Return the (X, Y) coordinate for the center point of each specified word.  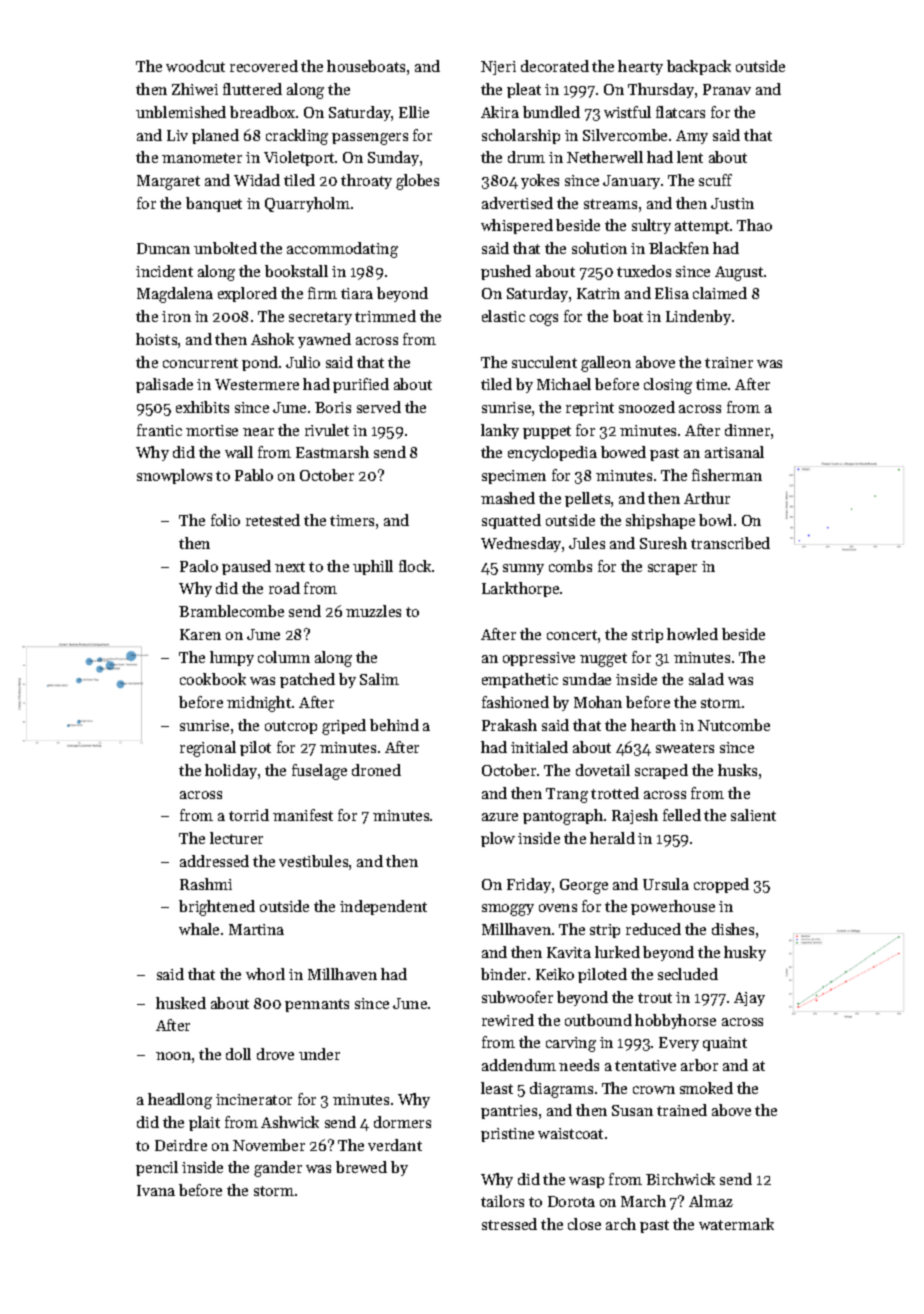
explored (247, 294)
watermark (736, 1224)
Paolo (199, 566)
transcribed (730, 543)
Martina (256, 929)
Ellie (414, 112)
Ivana (156, 1190)
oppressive (539, 659)
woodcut (195, 66)
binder (503, 974)
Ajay (749, 999)
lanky (500, 431)
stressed (509, 1224)
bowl (715, 520)
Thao (754, 225)
